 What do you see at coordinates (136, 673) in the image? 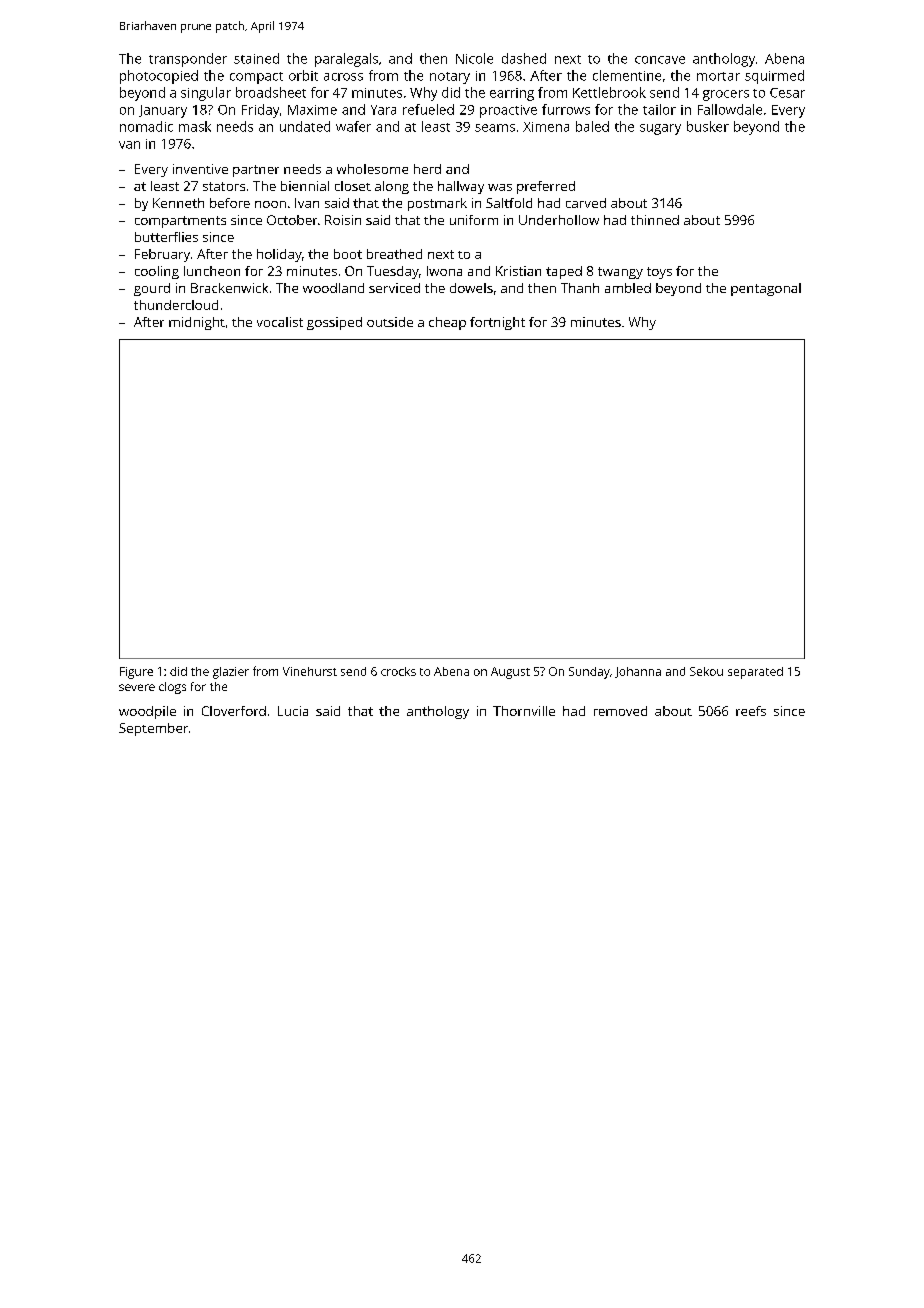
I see `Figure` at bounding box center [136, 673].
